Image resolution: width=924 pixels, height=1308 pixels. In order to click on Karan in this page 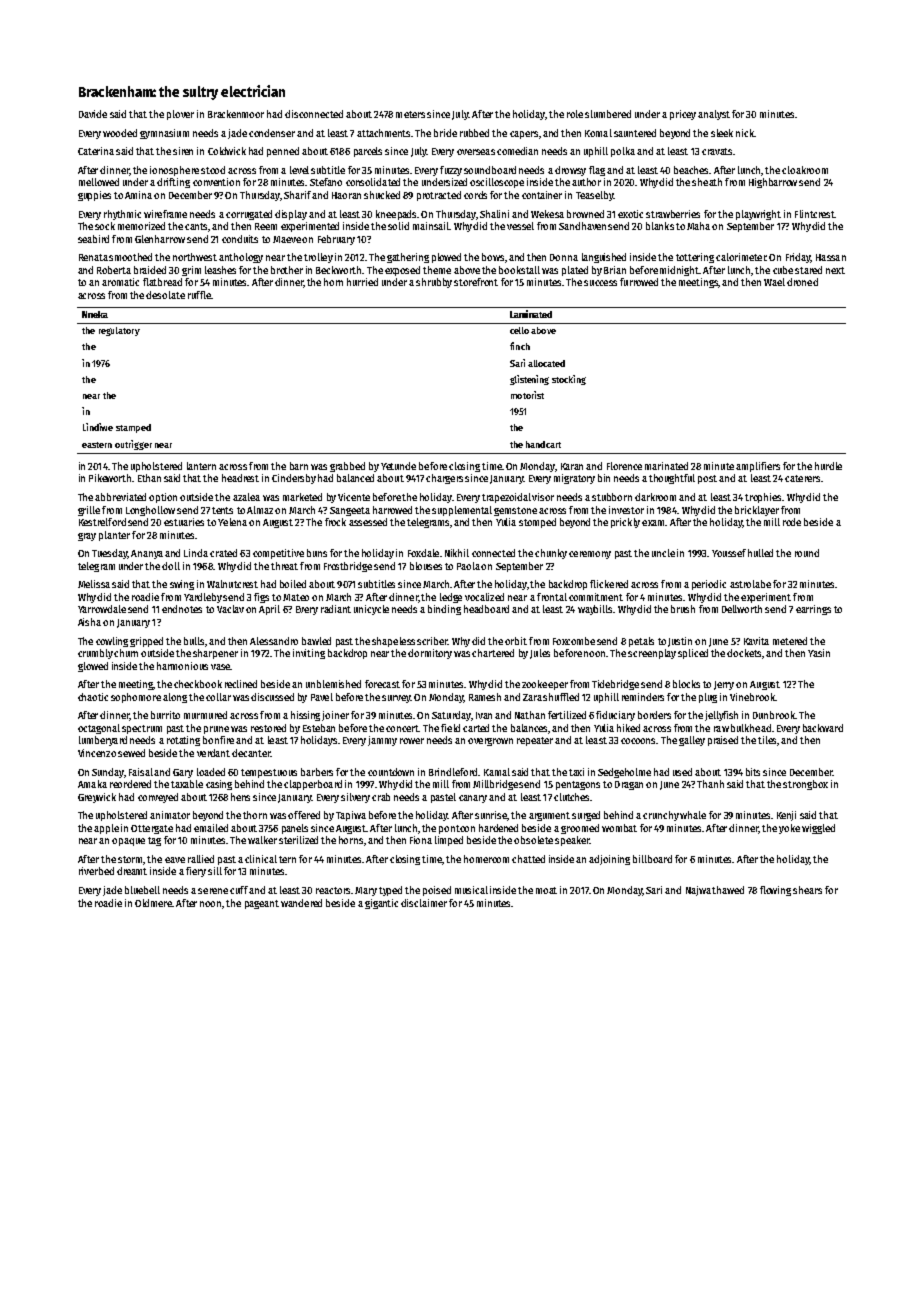, I will do `click(572, 466)`.
